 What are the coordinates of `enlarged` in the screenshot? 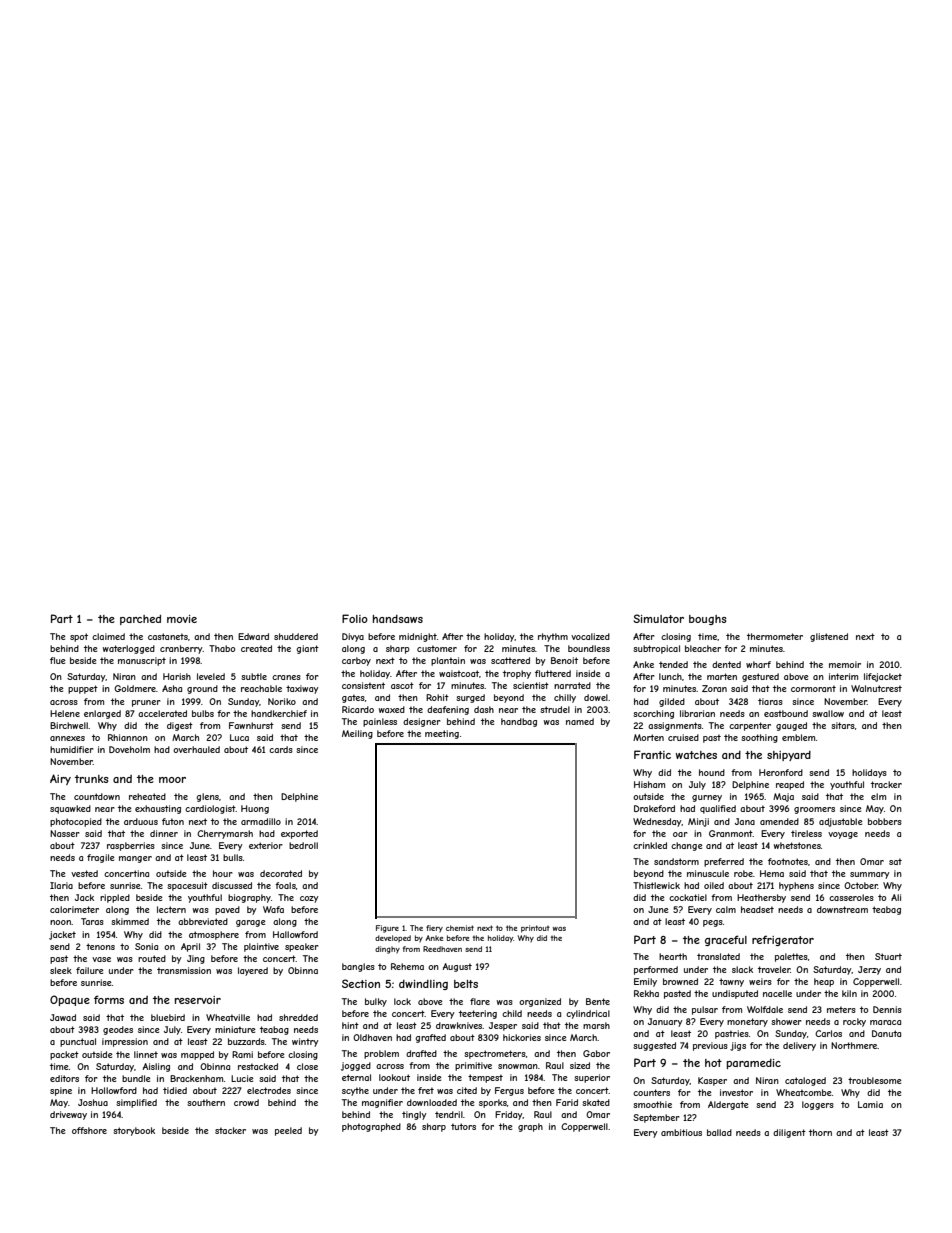 It's located at (102, 714).
